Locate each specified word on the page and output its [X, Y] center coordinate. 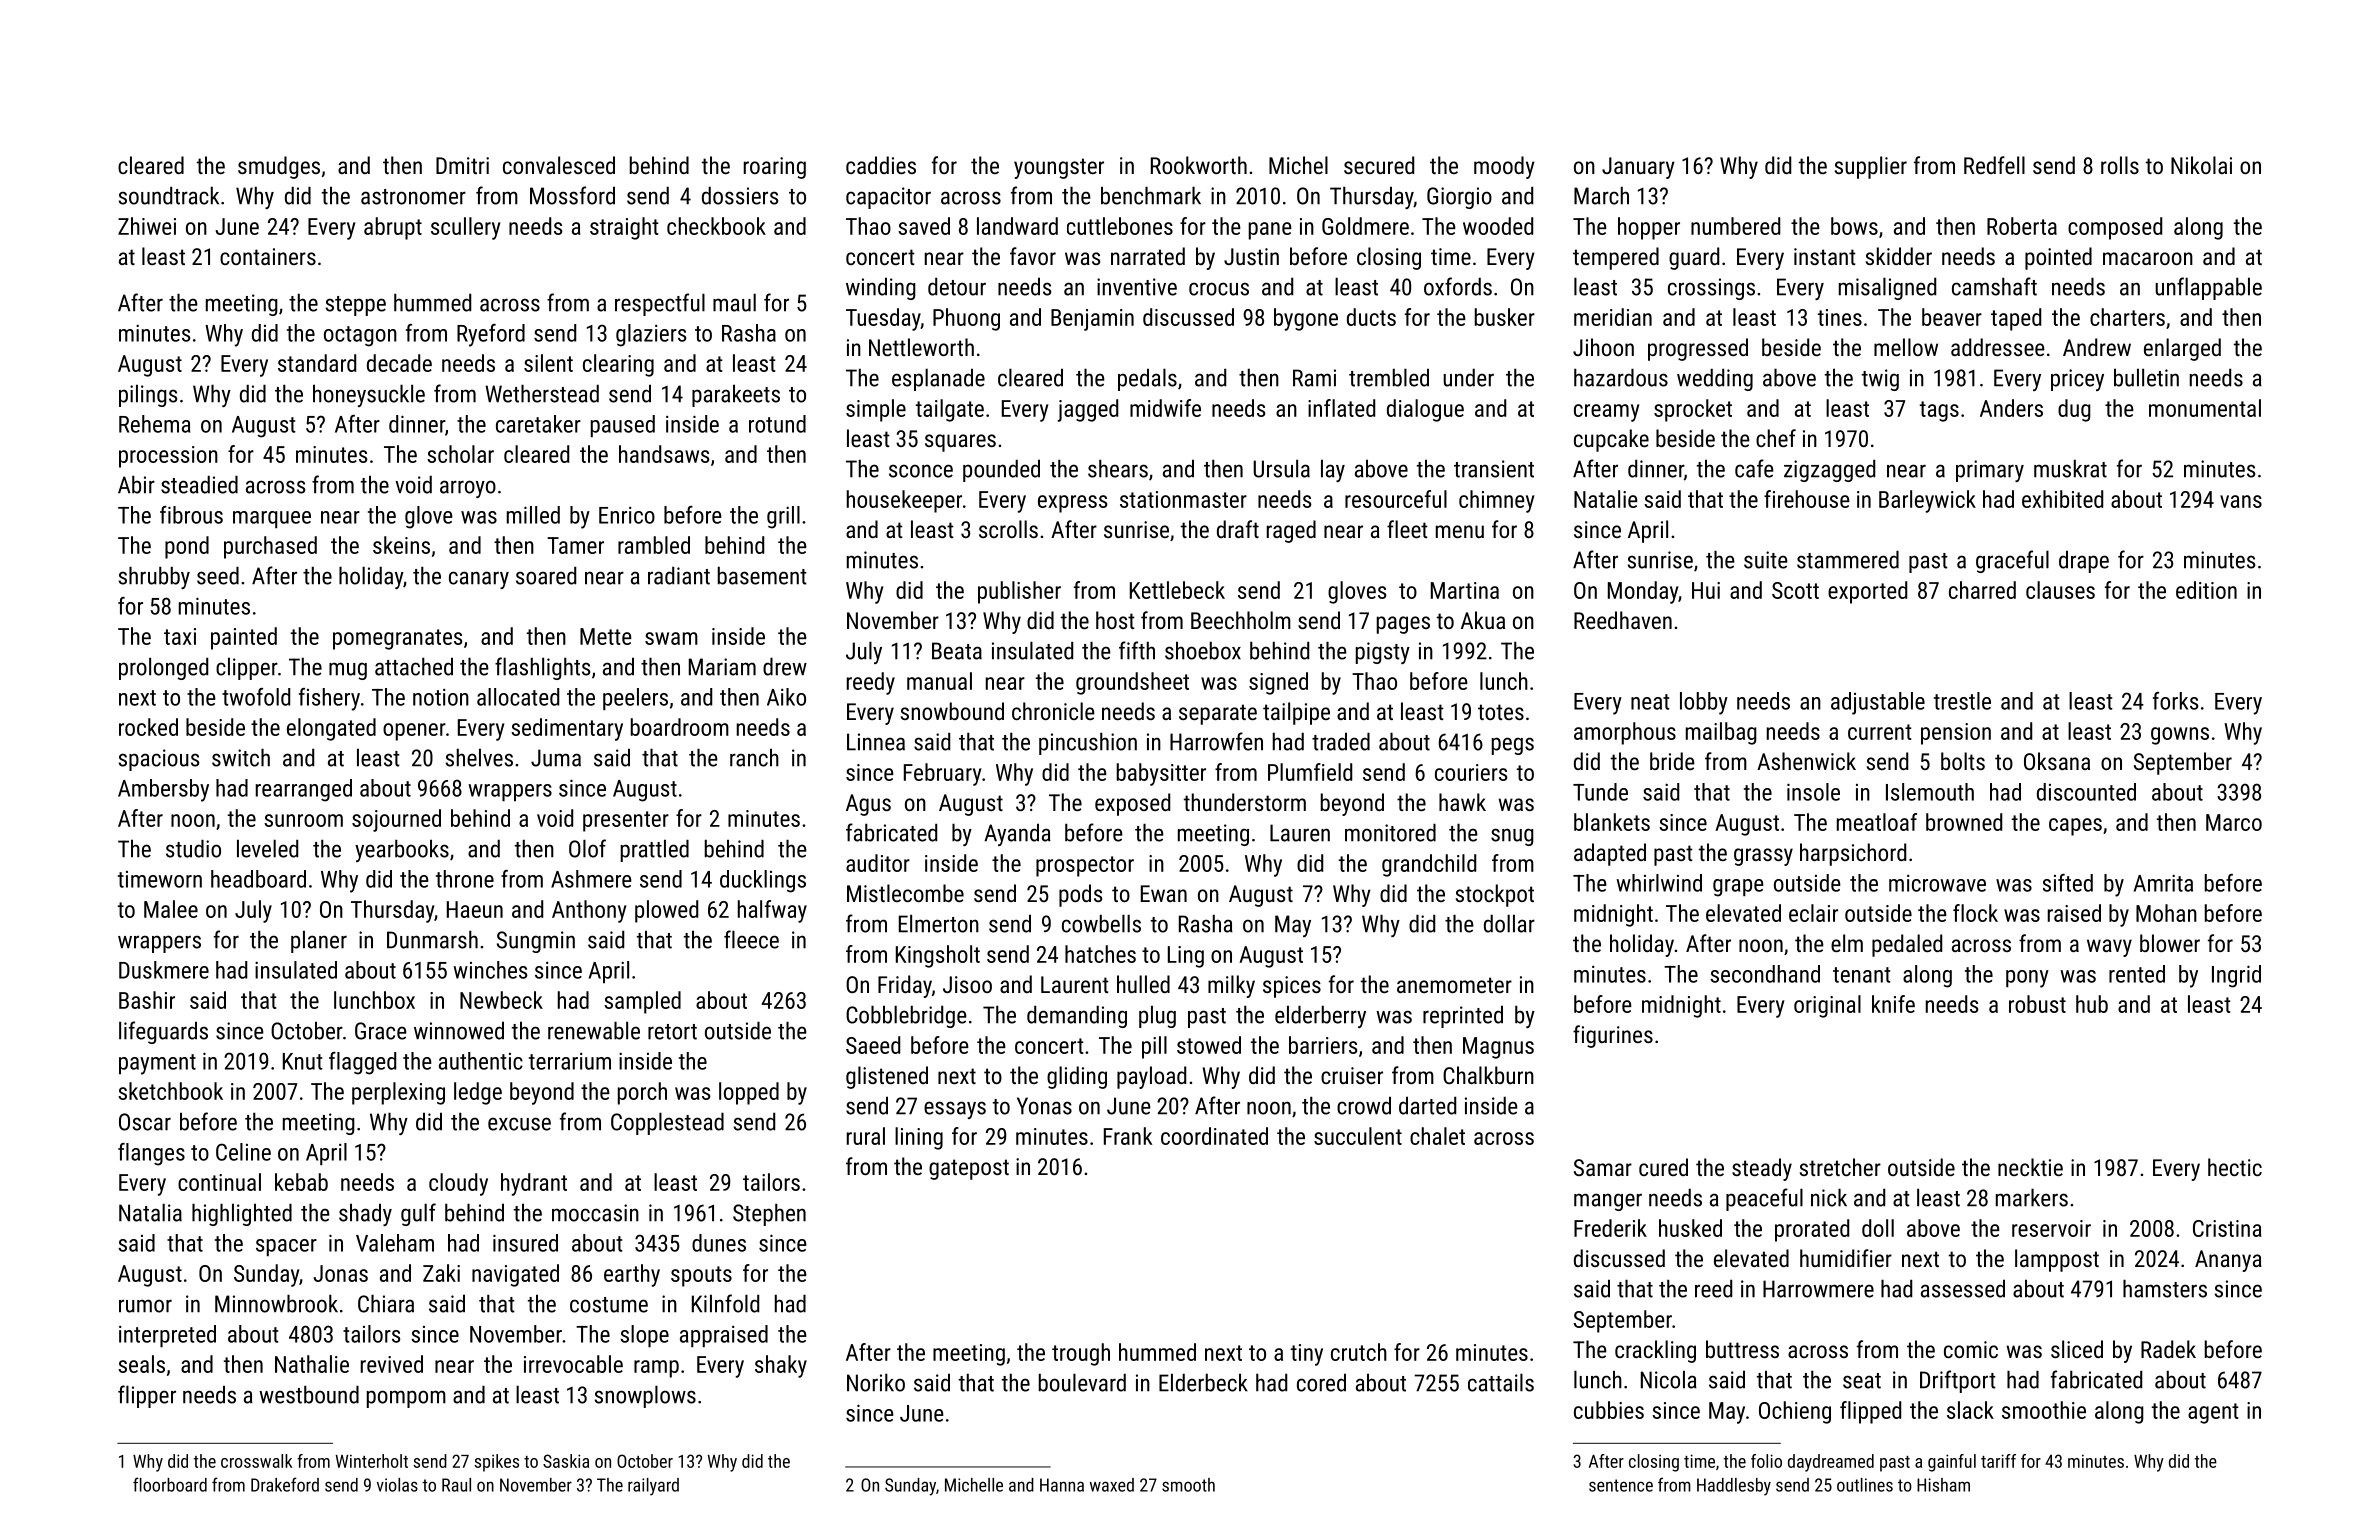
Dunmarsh [432, 939]
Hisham [1943, 1485]
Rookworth [1199, 165]
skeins [401, 545]
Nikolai [2201, 165]
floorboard [170, 1484]
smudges [279, 167]
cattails [1501, 1382]
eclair [1813, 913]
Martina [1465, 590]
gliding [1077, 1077]
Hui [1706, 590]
